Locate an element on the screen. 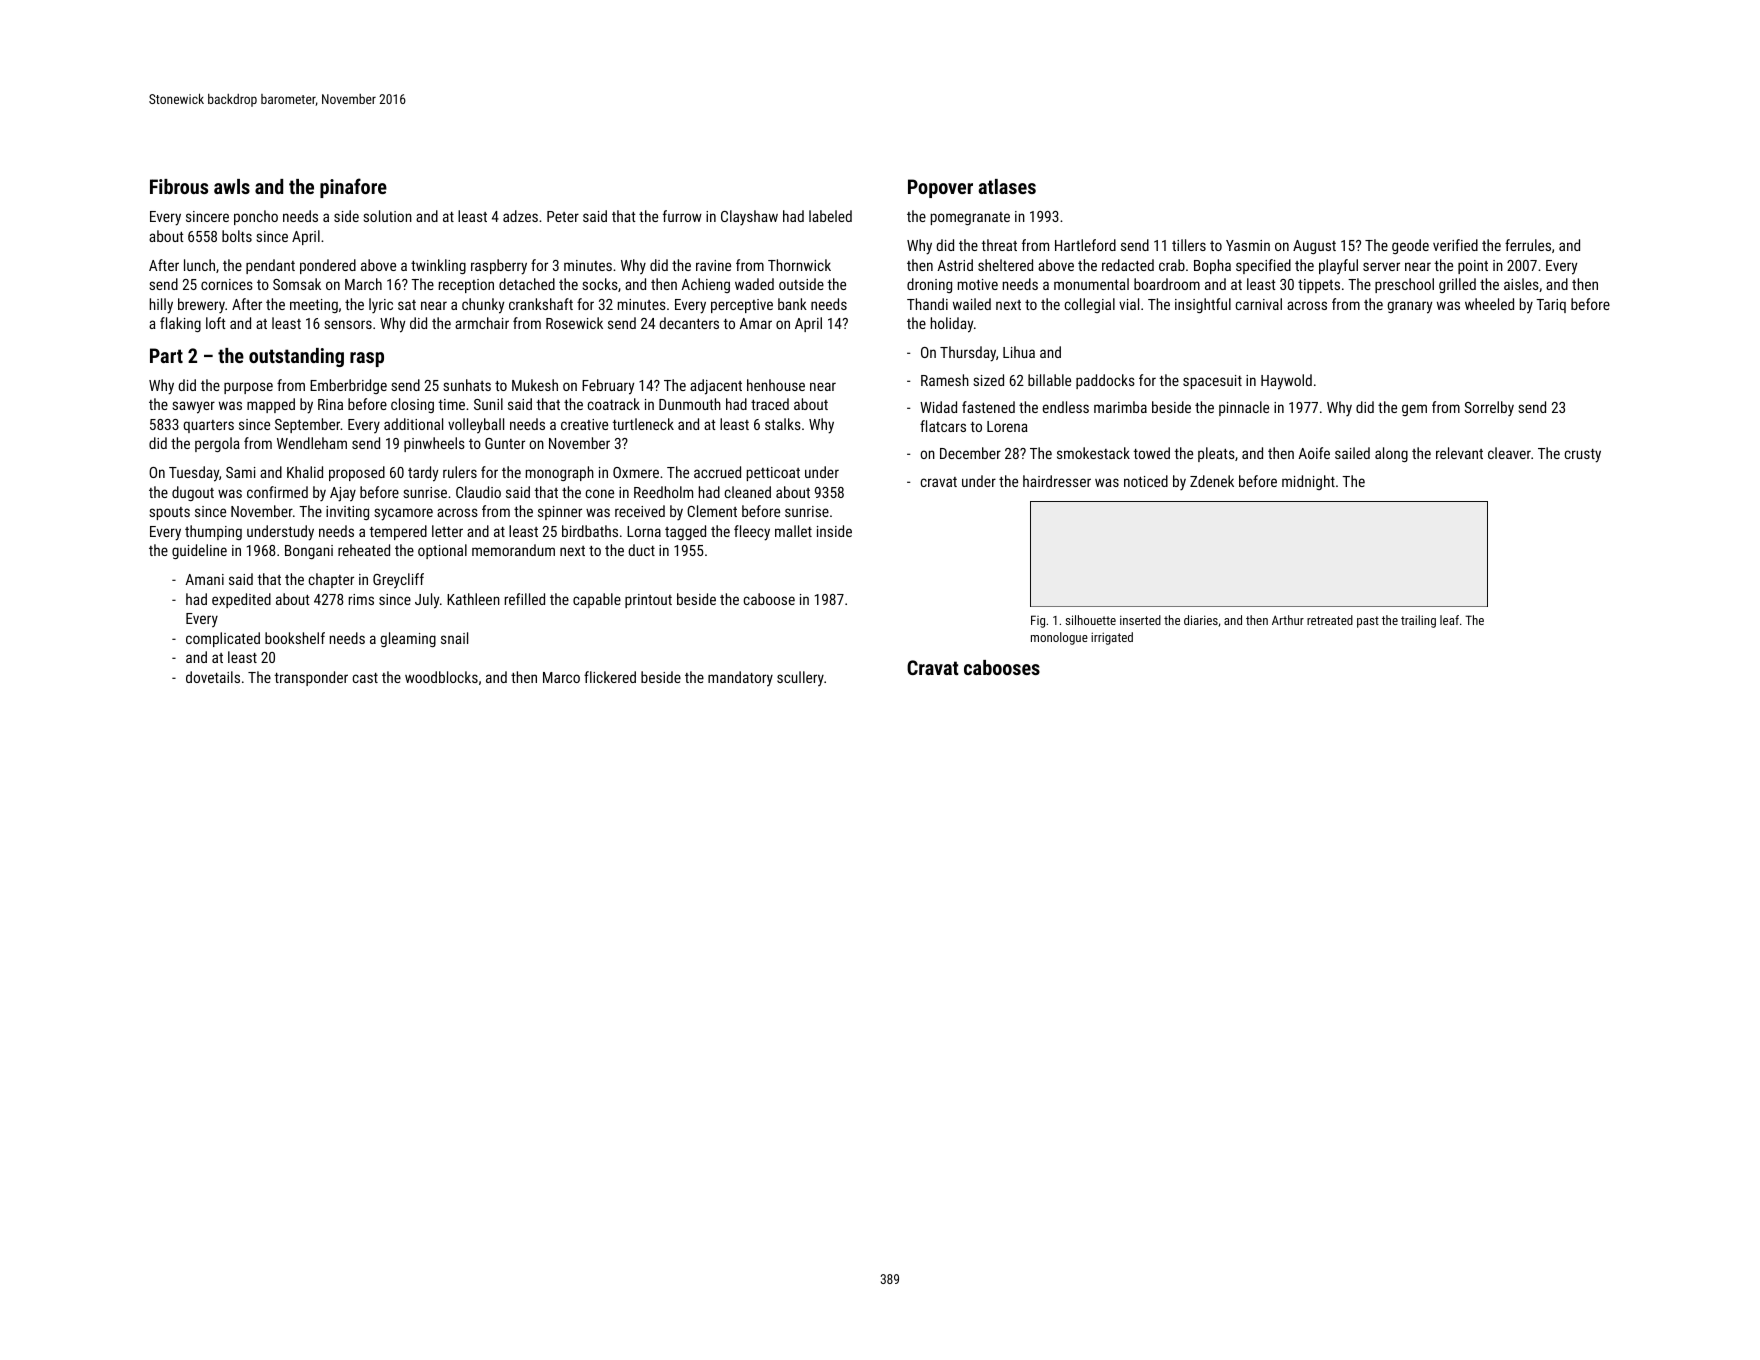 The height and width of the screenshot is (1360, 1760). Lihua is located at coordinates (1019, 352).
